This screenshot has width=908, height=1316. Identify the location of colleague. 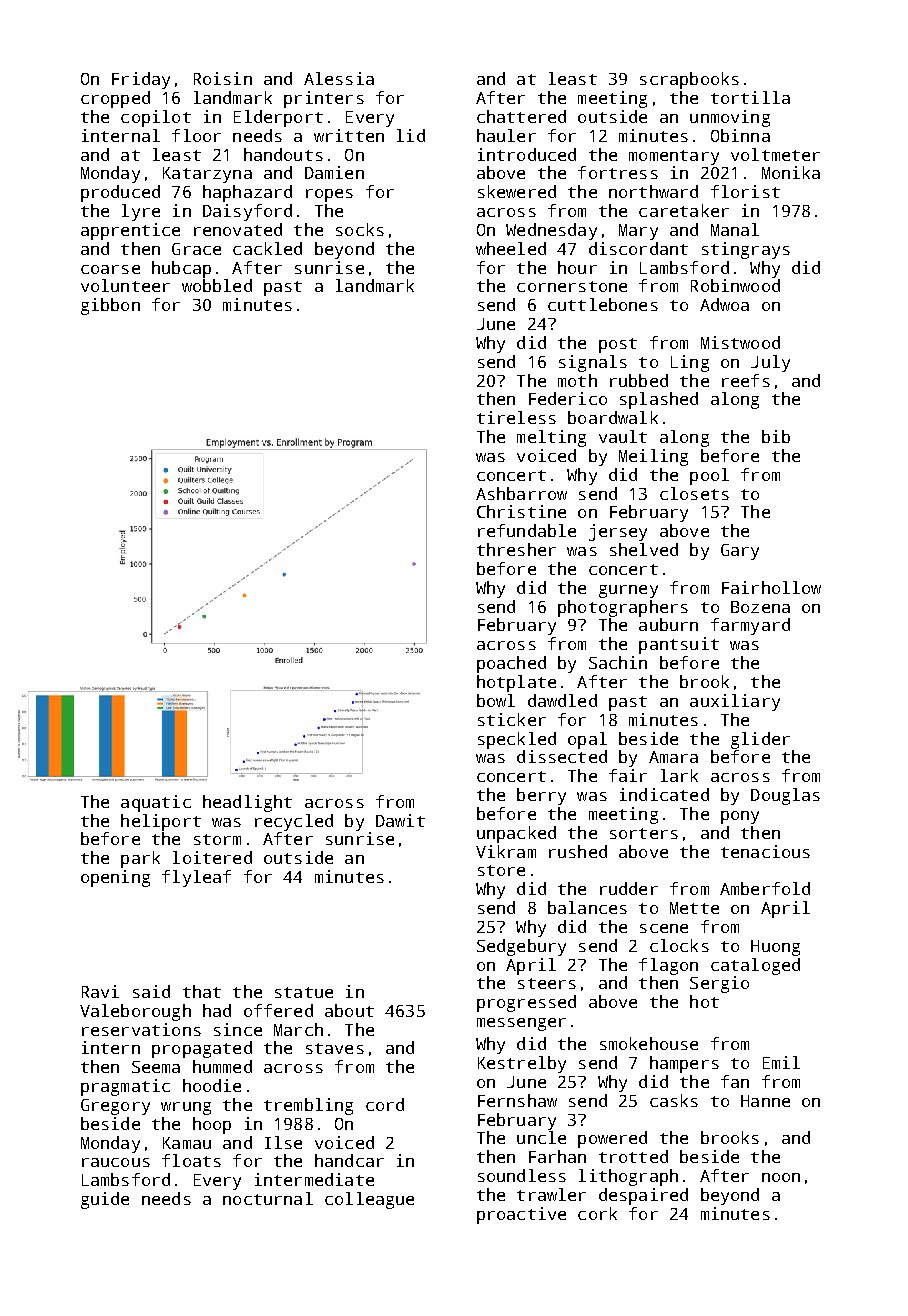
(369, 1200).
